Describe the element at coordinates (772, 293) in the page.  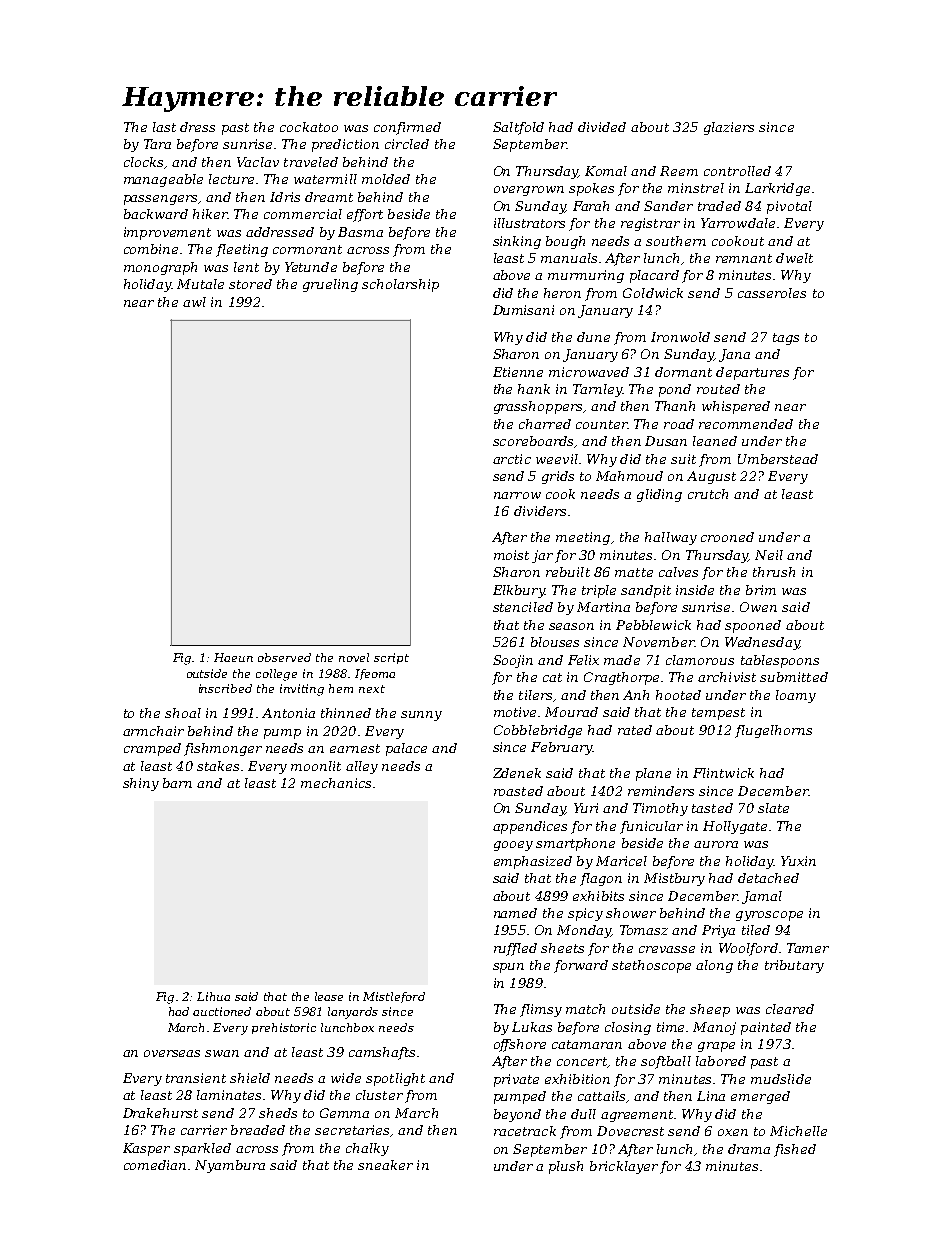
I see `casseroles` at that location.
